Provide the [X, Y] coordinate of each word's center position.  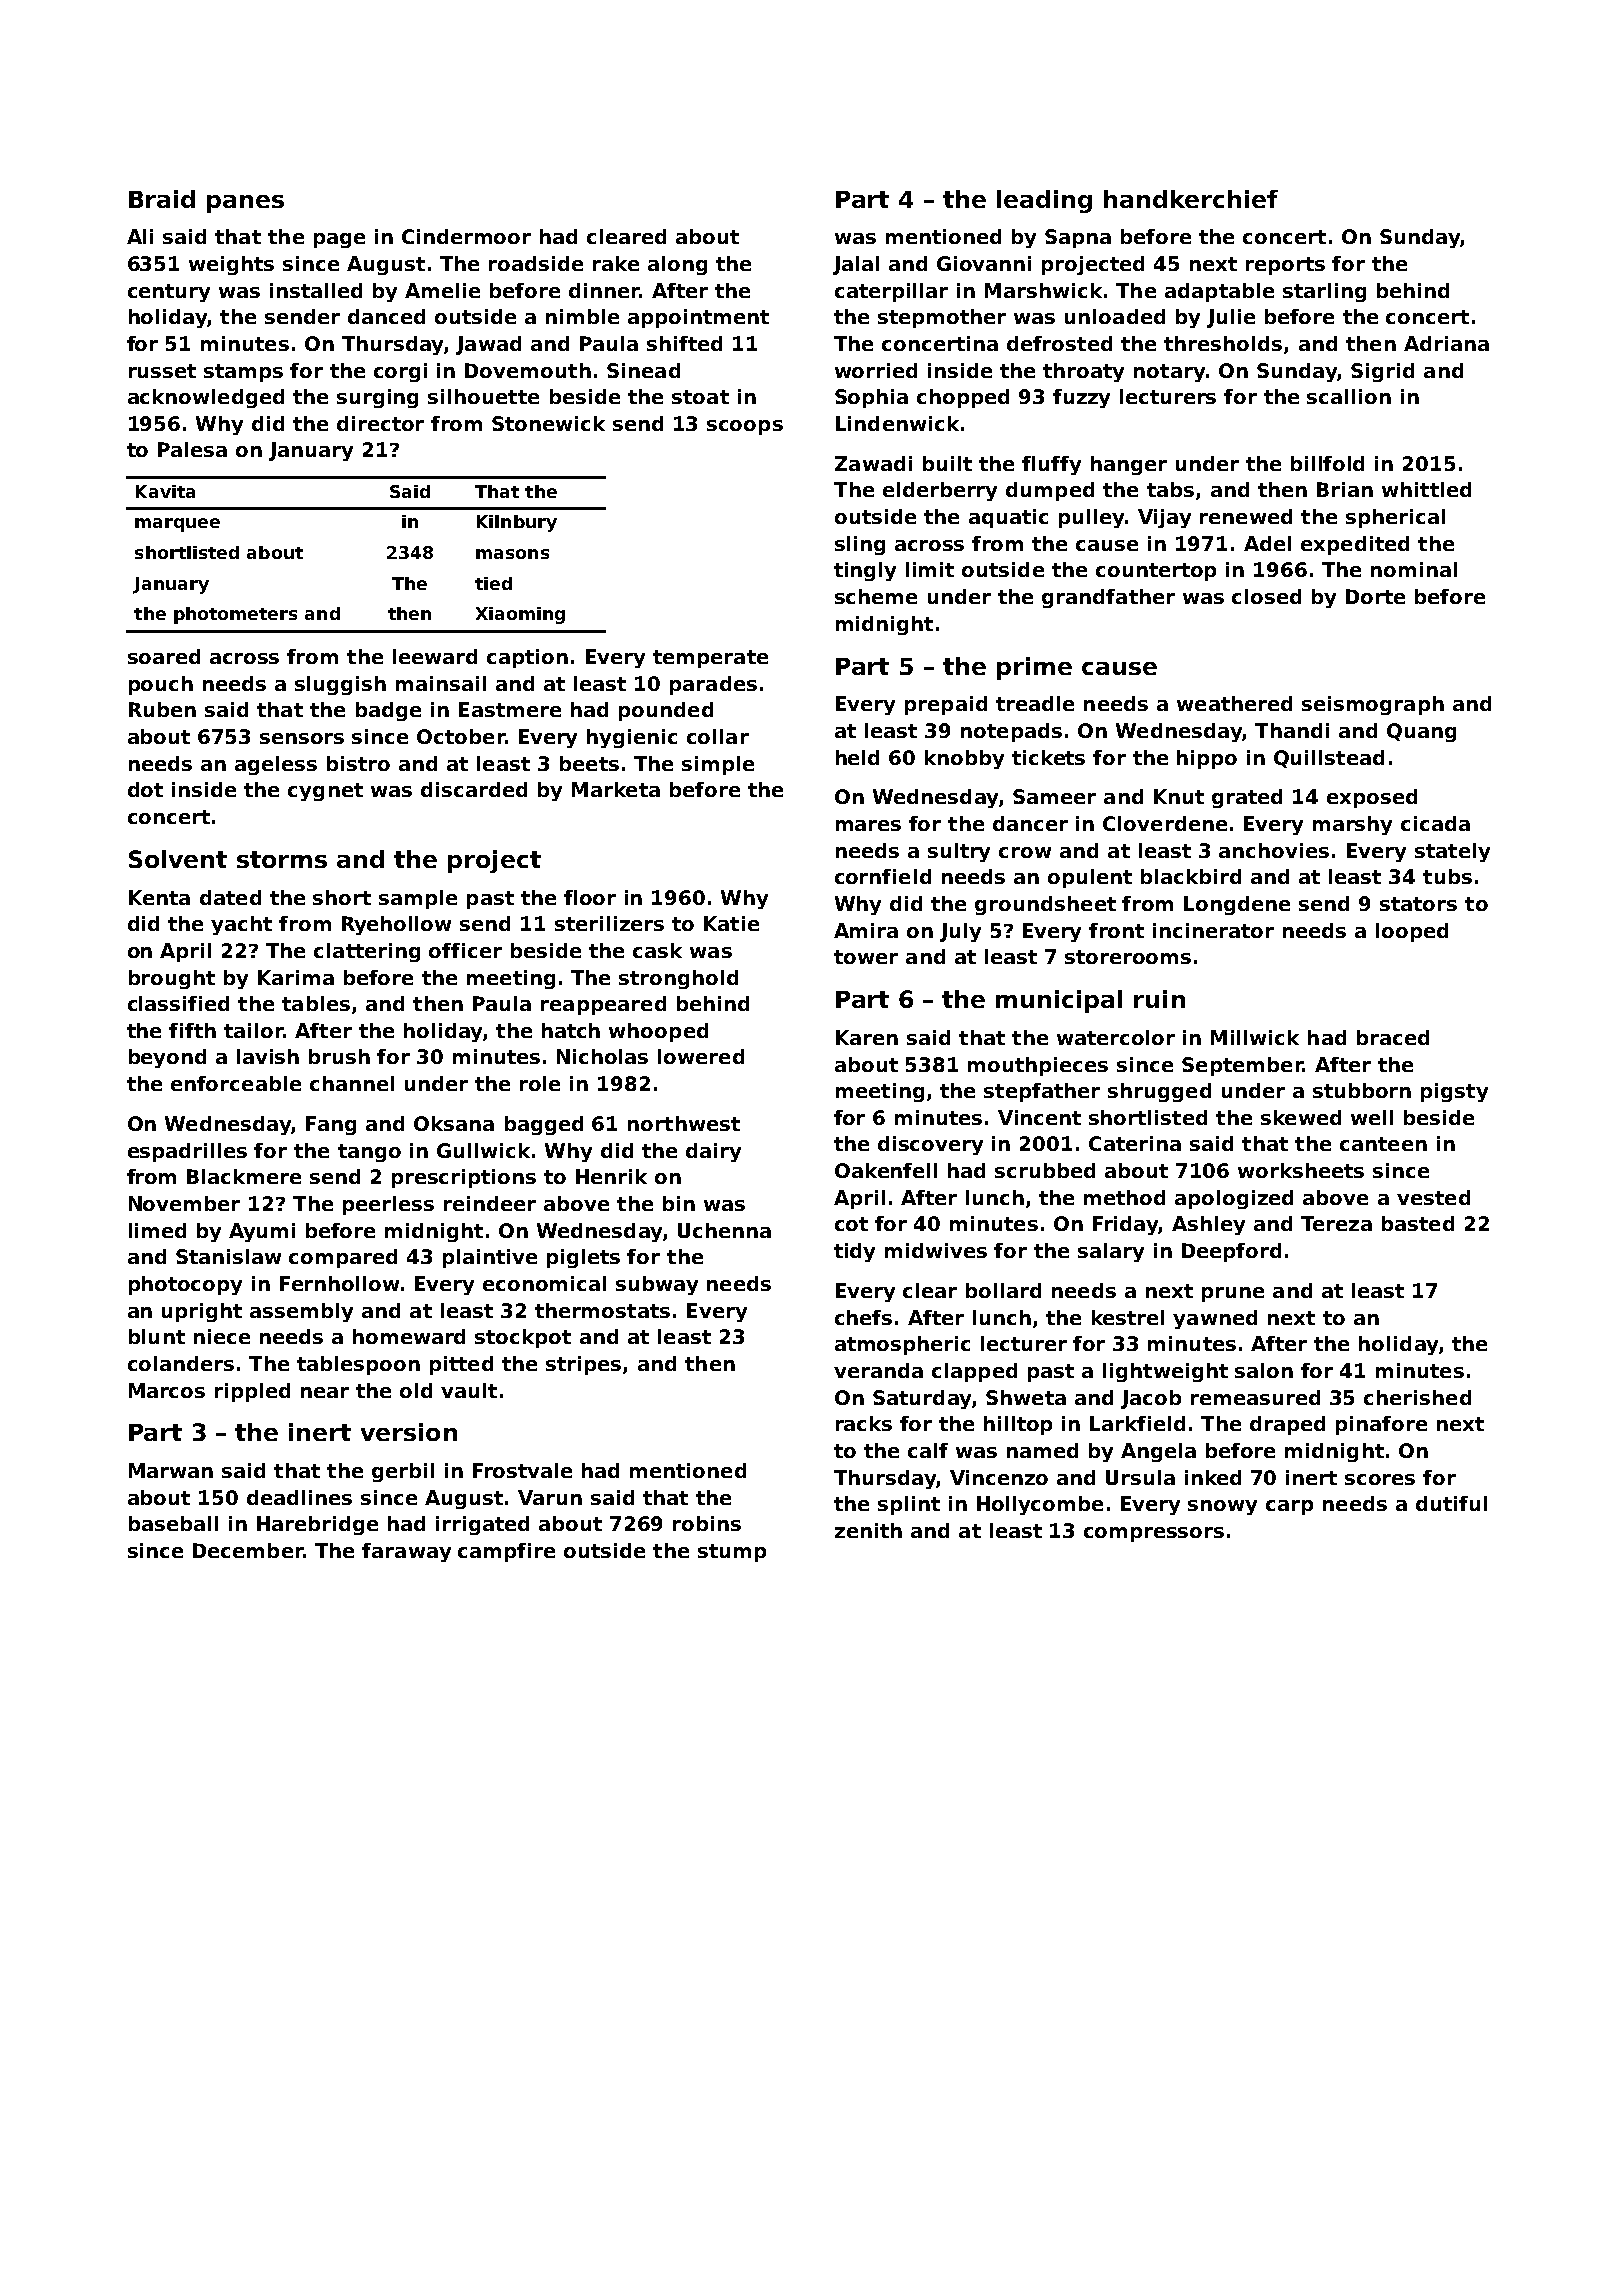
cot [851, 1224]
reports [1285, 266]
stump [732, 1553]
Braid [162, 199]
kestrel [1128, 1317]
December [248, 1550]
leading [1044, 201]
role [540, 1083]
